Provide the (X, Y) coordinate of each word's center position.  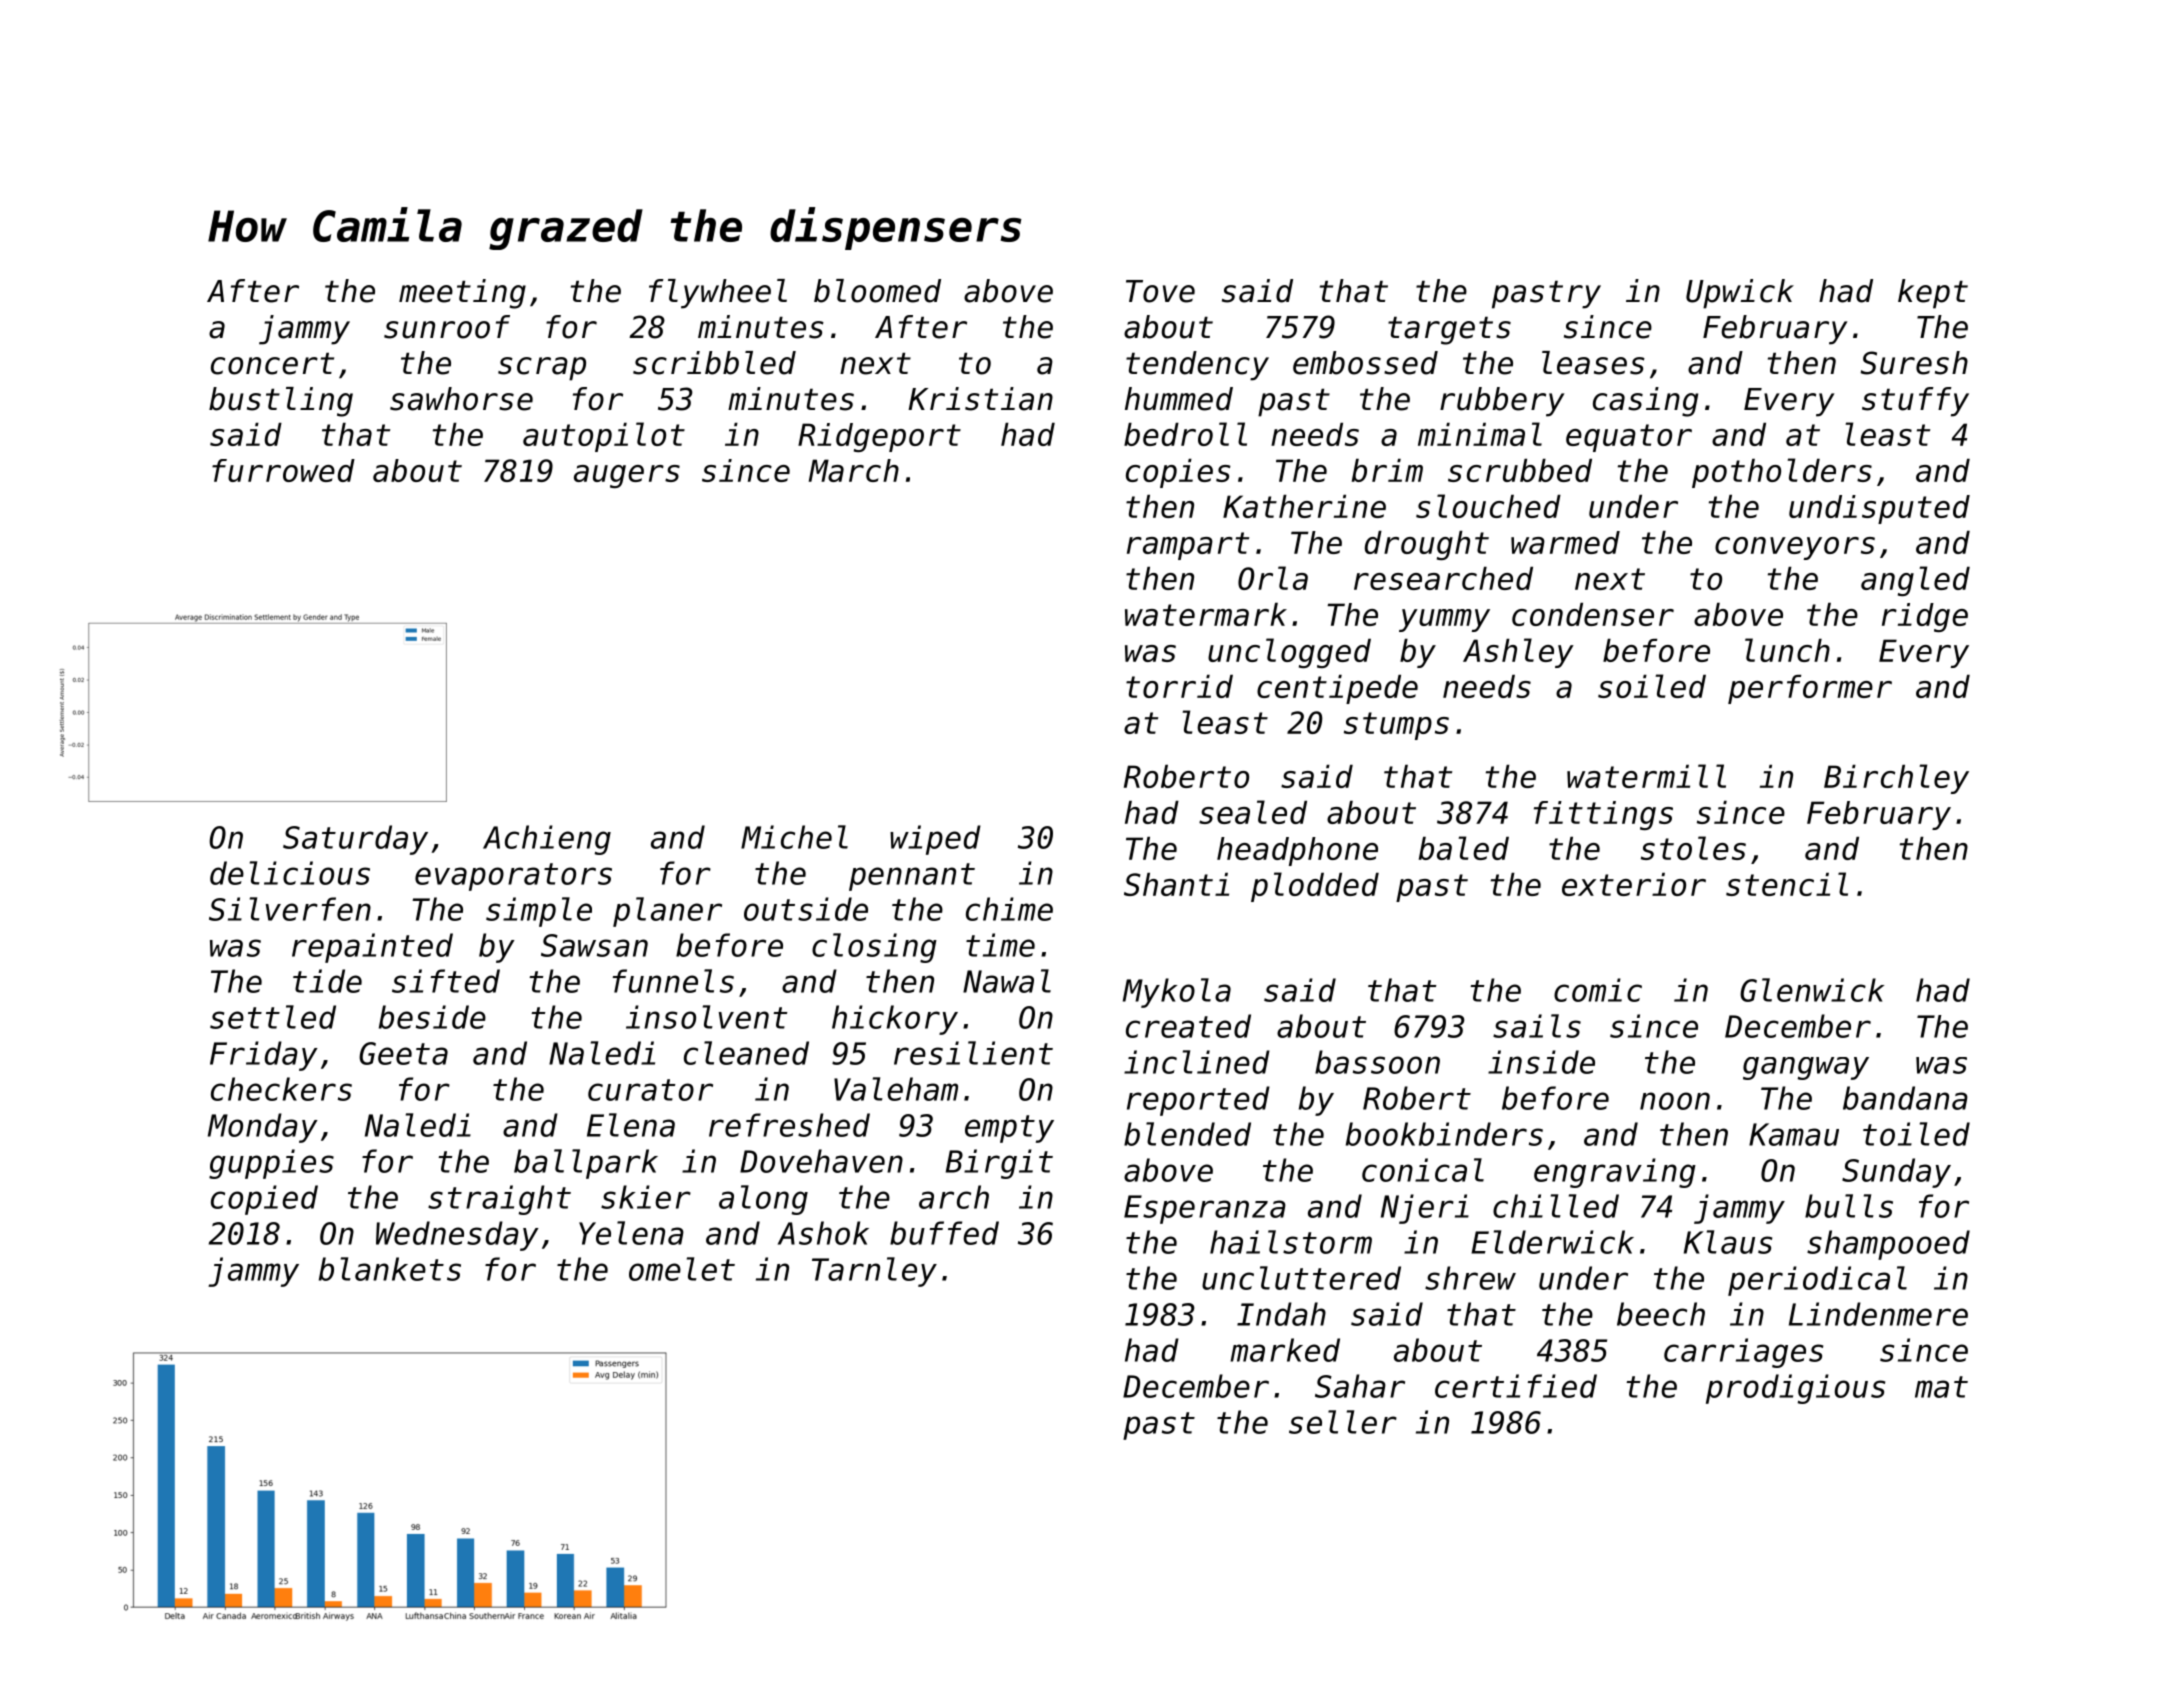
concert (272, 364)
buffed (944, 1233)
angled (1915, 581)
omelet (682, 1269)
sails (1537, 1026)
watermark (1206, 614)
